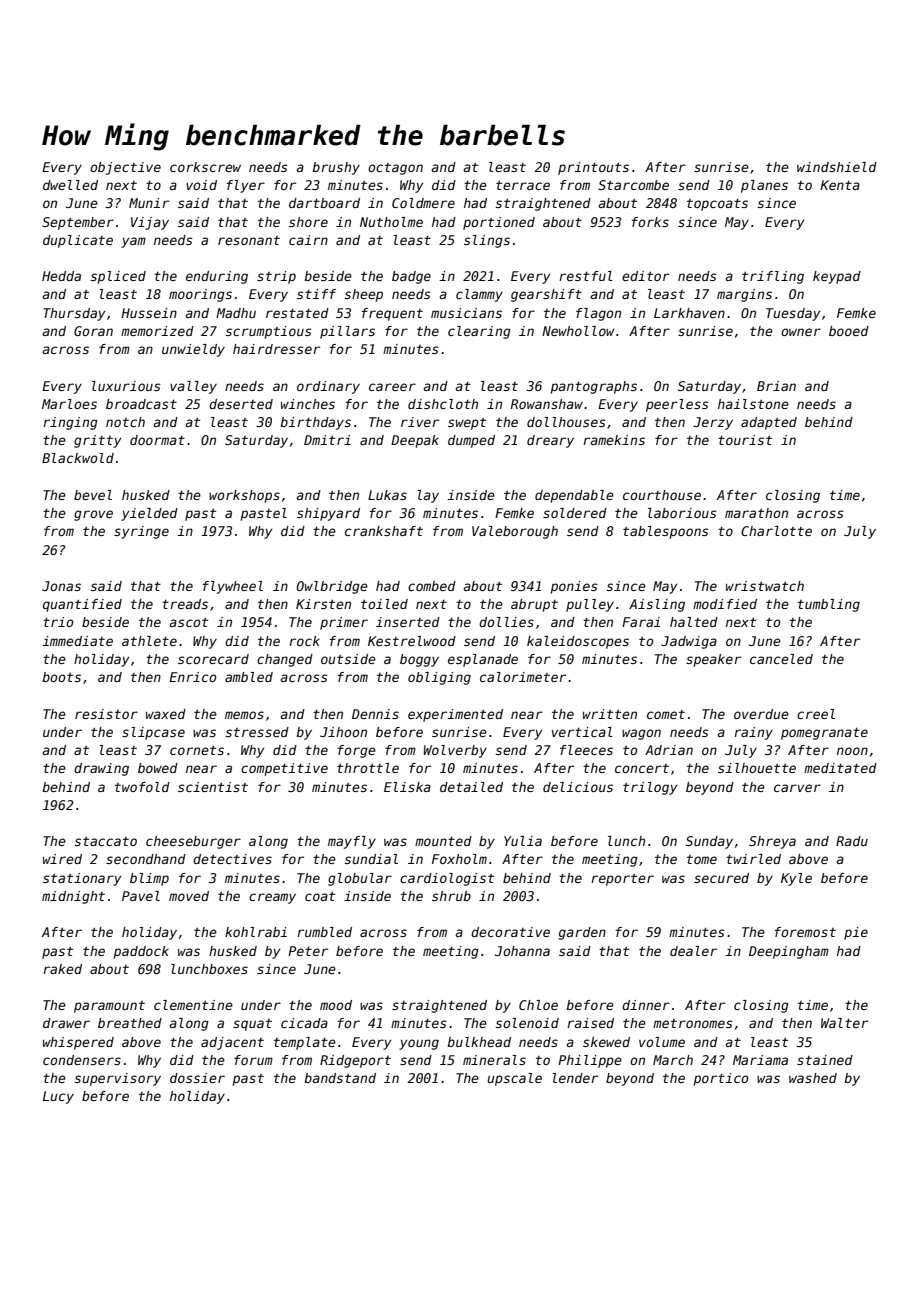 The width and height of the document is (924, 1308). I want to click on brushy, so click(336, 168).
